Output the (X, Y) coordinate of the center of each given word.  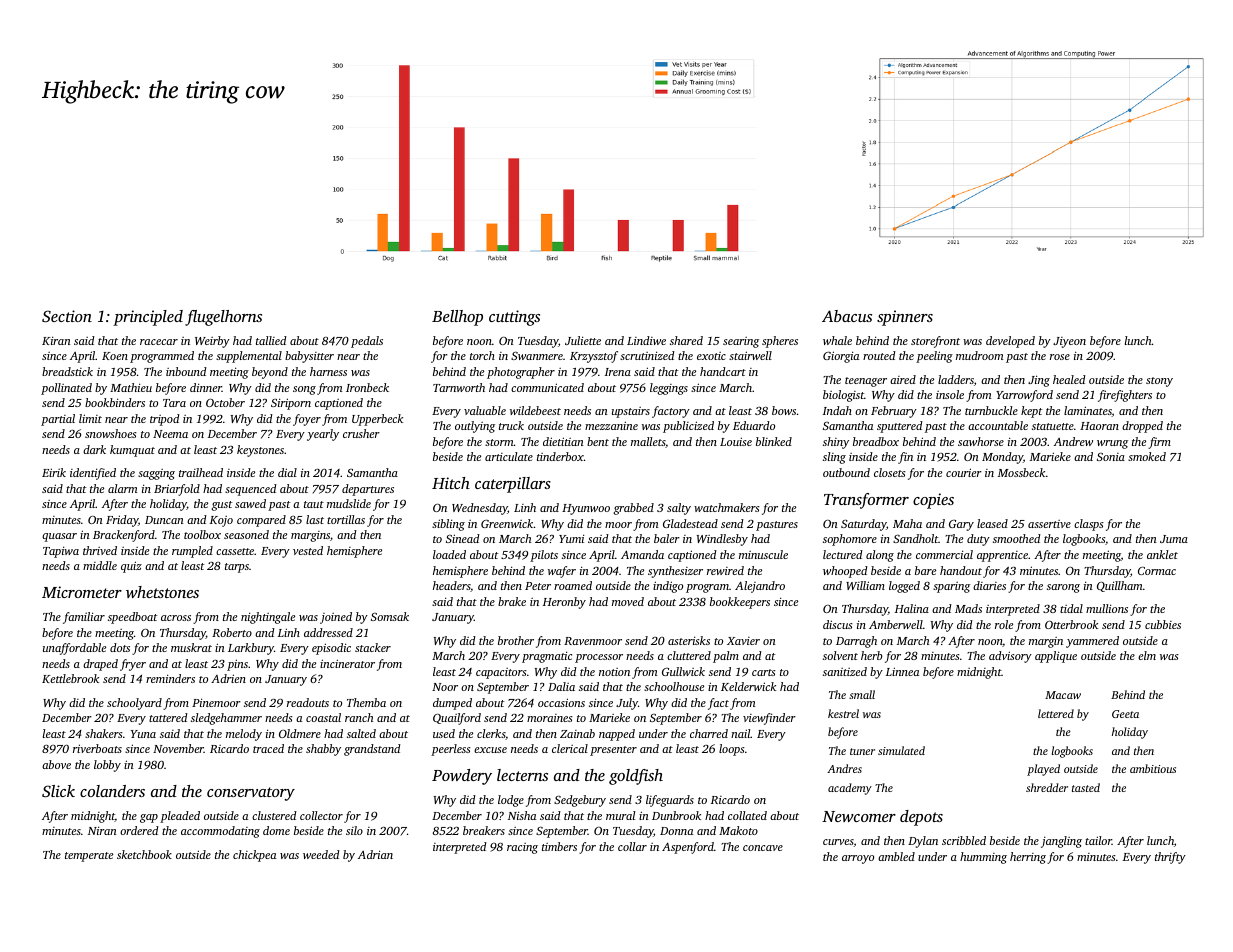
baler (667, 538)
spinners (905, 318)
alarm (122, 488)
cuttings (514, 318)
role (1004, 624)
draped (100, 665)
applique (1056, 657)
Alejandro (760, 587)
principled (148, 318)
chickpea (254, 856)
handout (961, 570)
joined (336, 618)
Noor (445, 687)
